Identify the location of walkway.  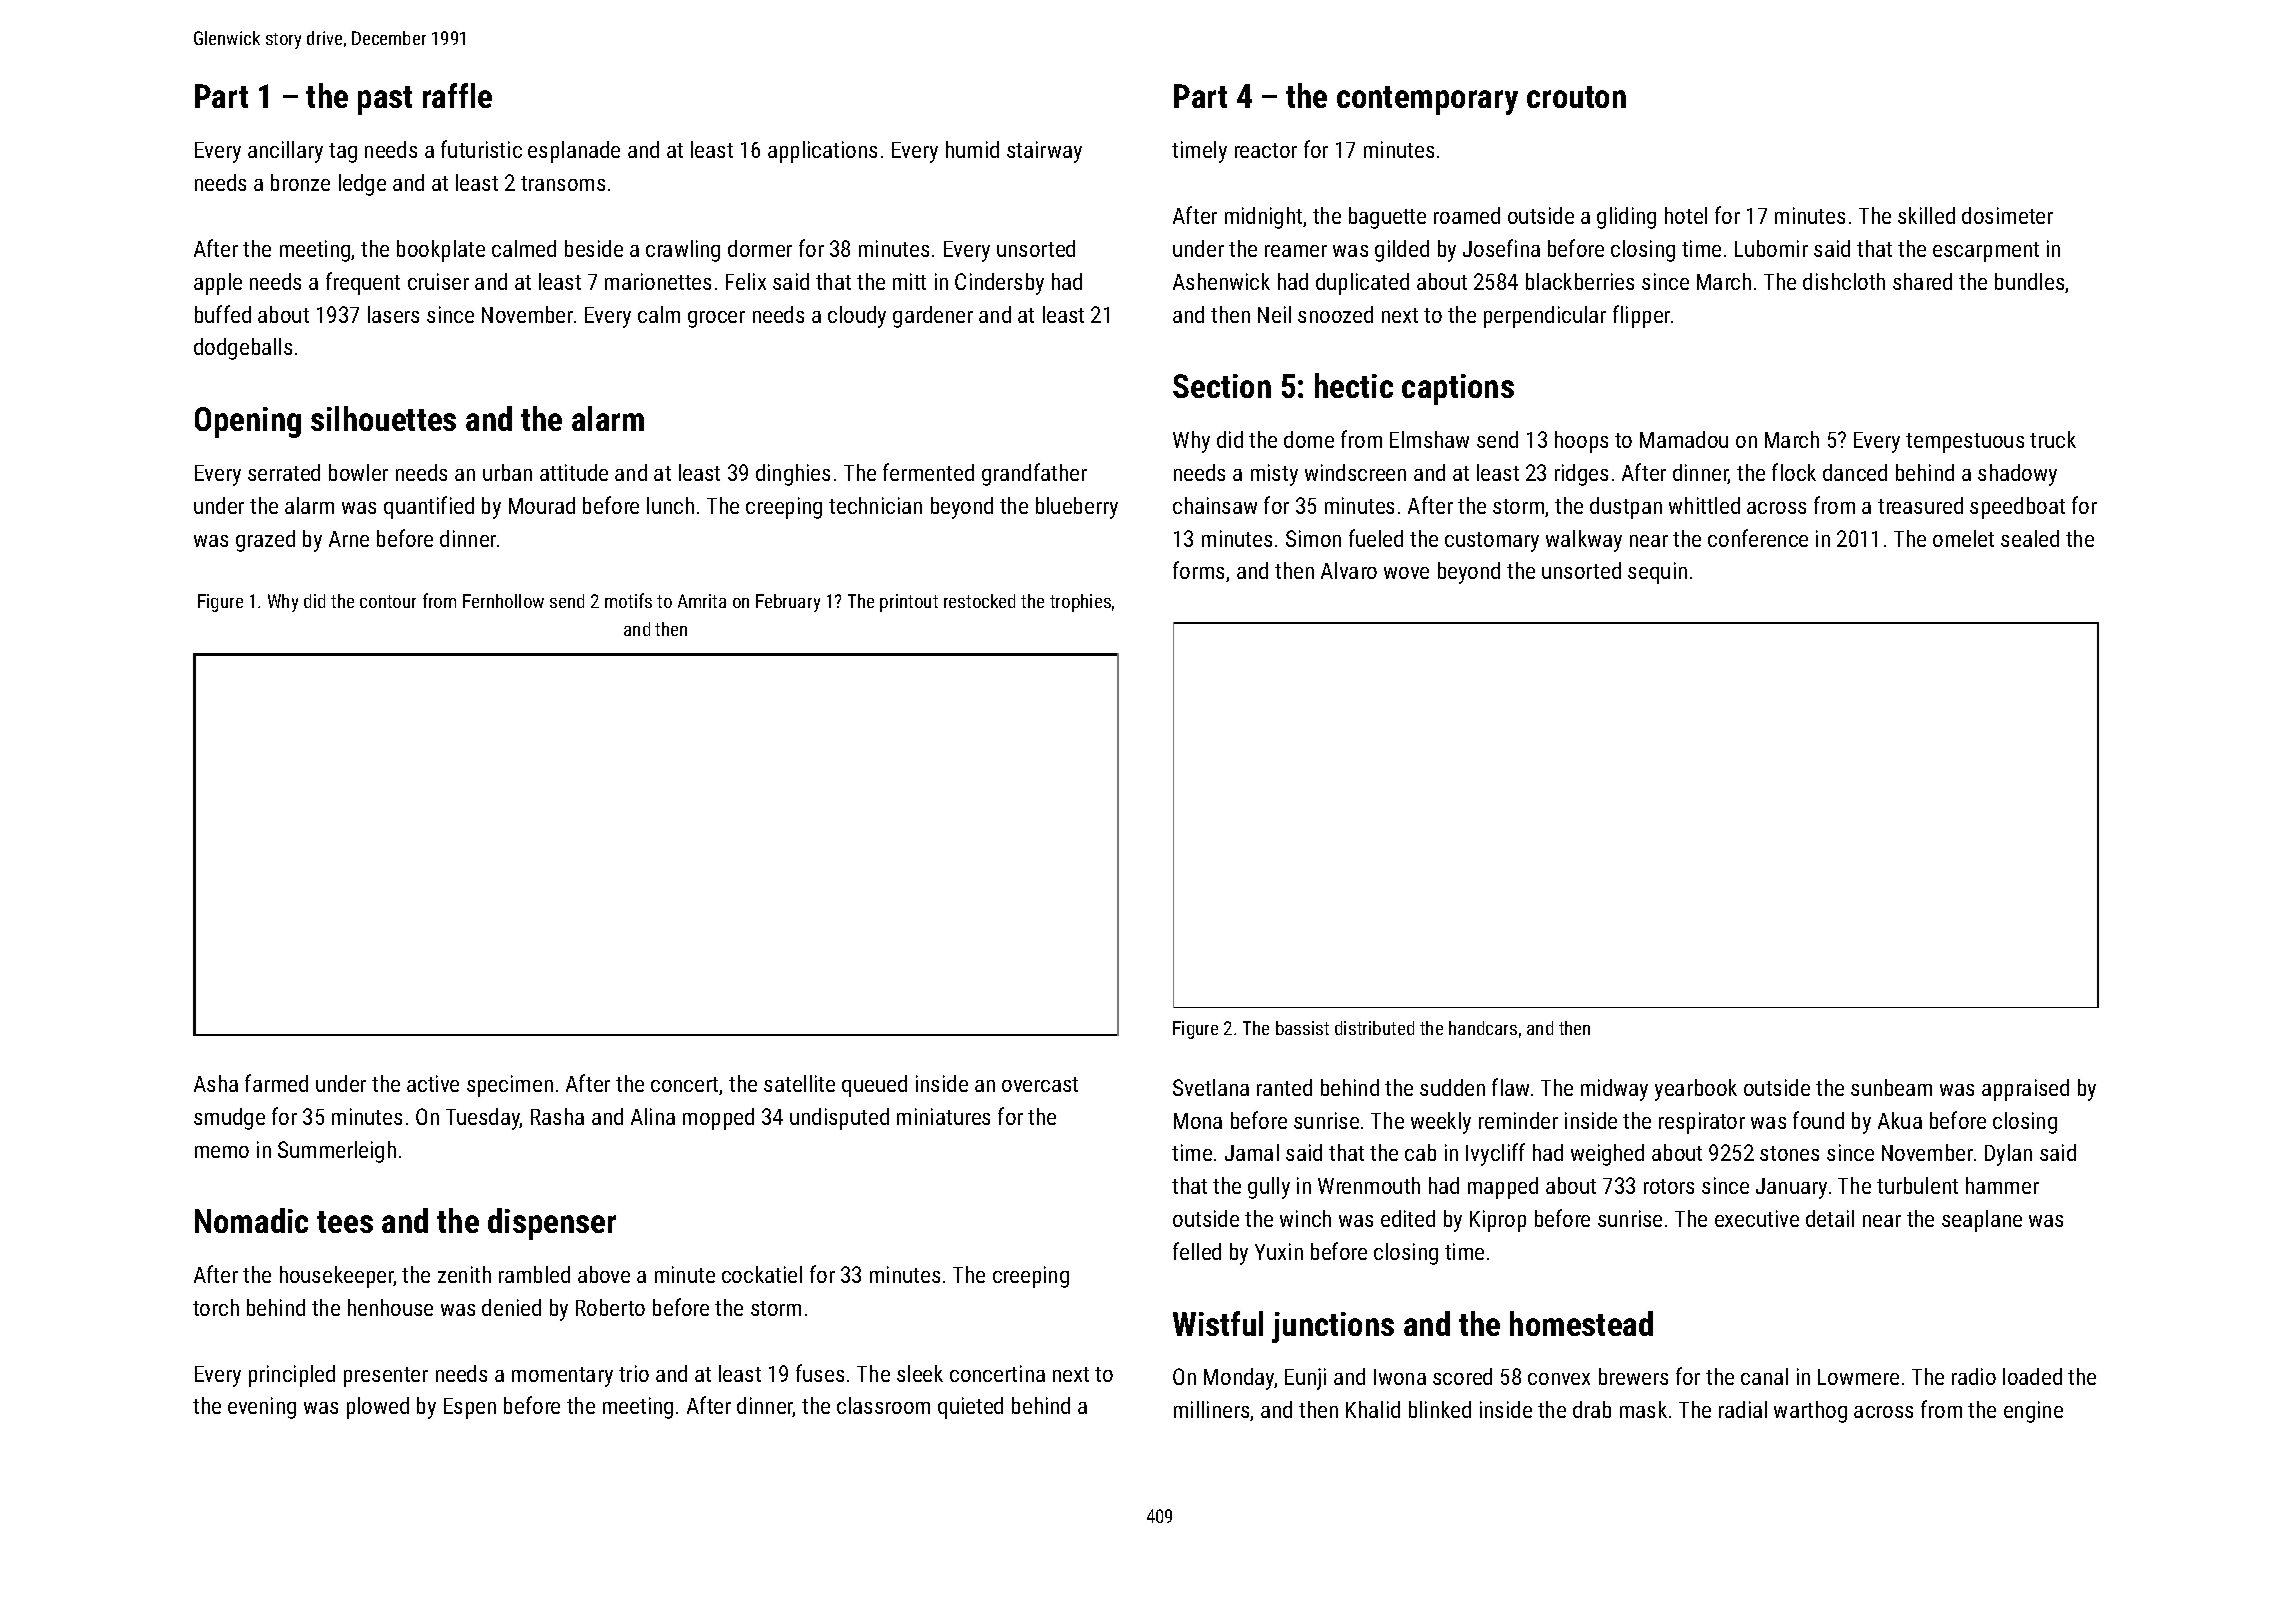
(1584, 541).
